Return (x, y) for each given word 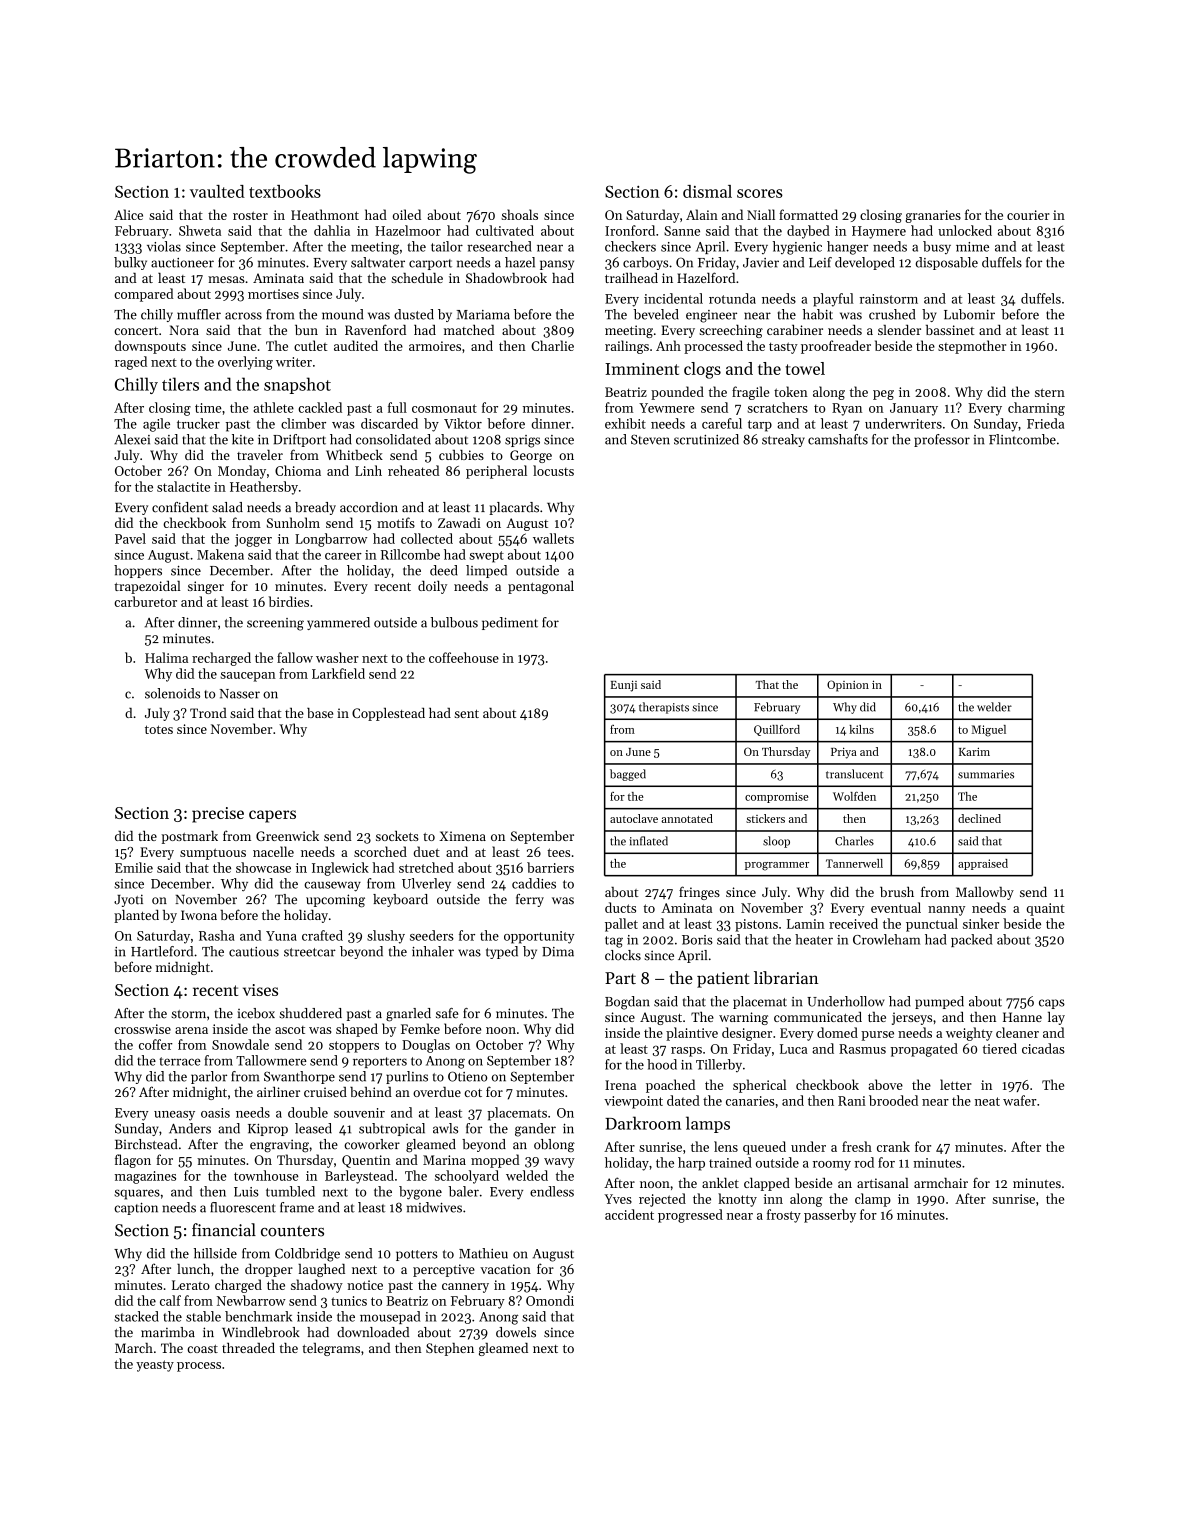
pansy (557, 265)
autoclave (634, 818)
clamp (873, 1200)
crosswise (142, 1029)
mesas (226, 279)
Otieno (467, 1076)
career (343, 556)
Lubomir (969, 314)
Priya (844, 753)
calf (170, 1300)
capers (272, 816)
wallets (553, 538)
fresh (857, 1146)
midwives (434, 1207)
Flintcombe (1022, 439)
